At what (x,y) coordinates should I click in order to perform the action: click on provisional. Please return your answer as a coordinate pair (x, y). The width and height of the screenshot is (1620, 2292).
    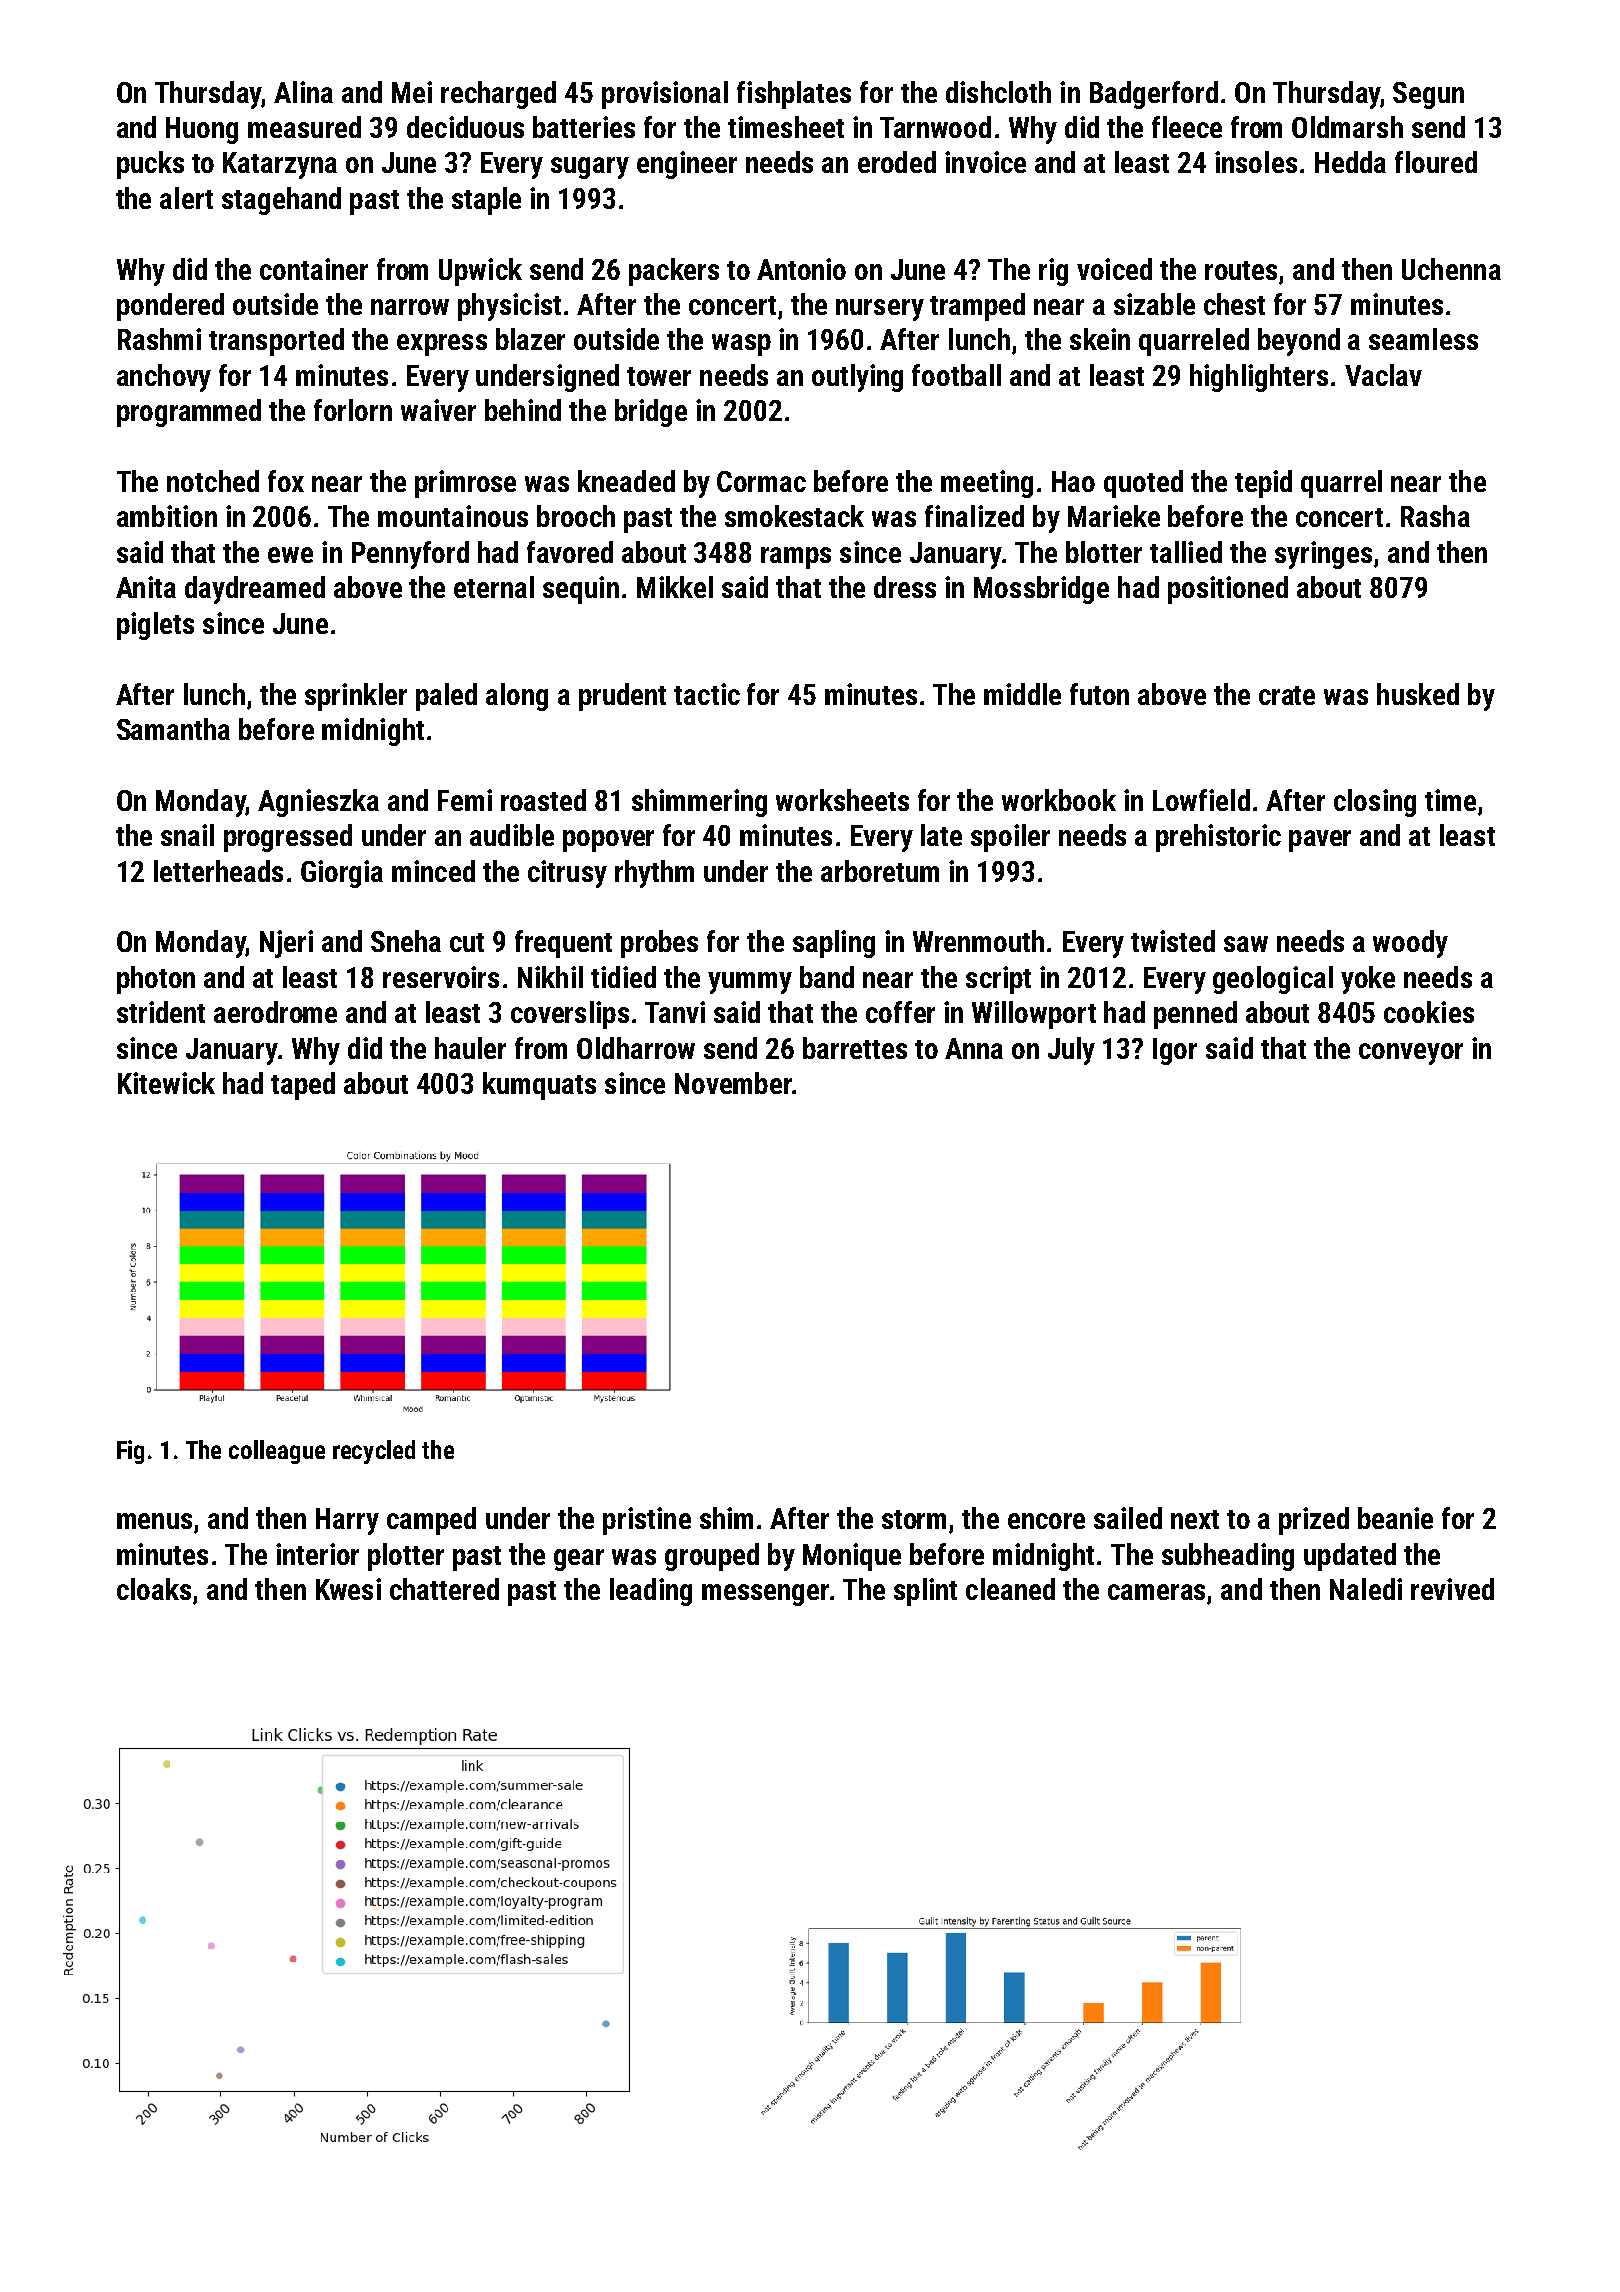
    Looking at the image, I should click on (665, 95).
